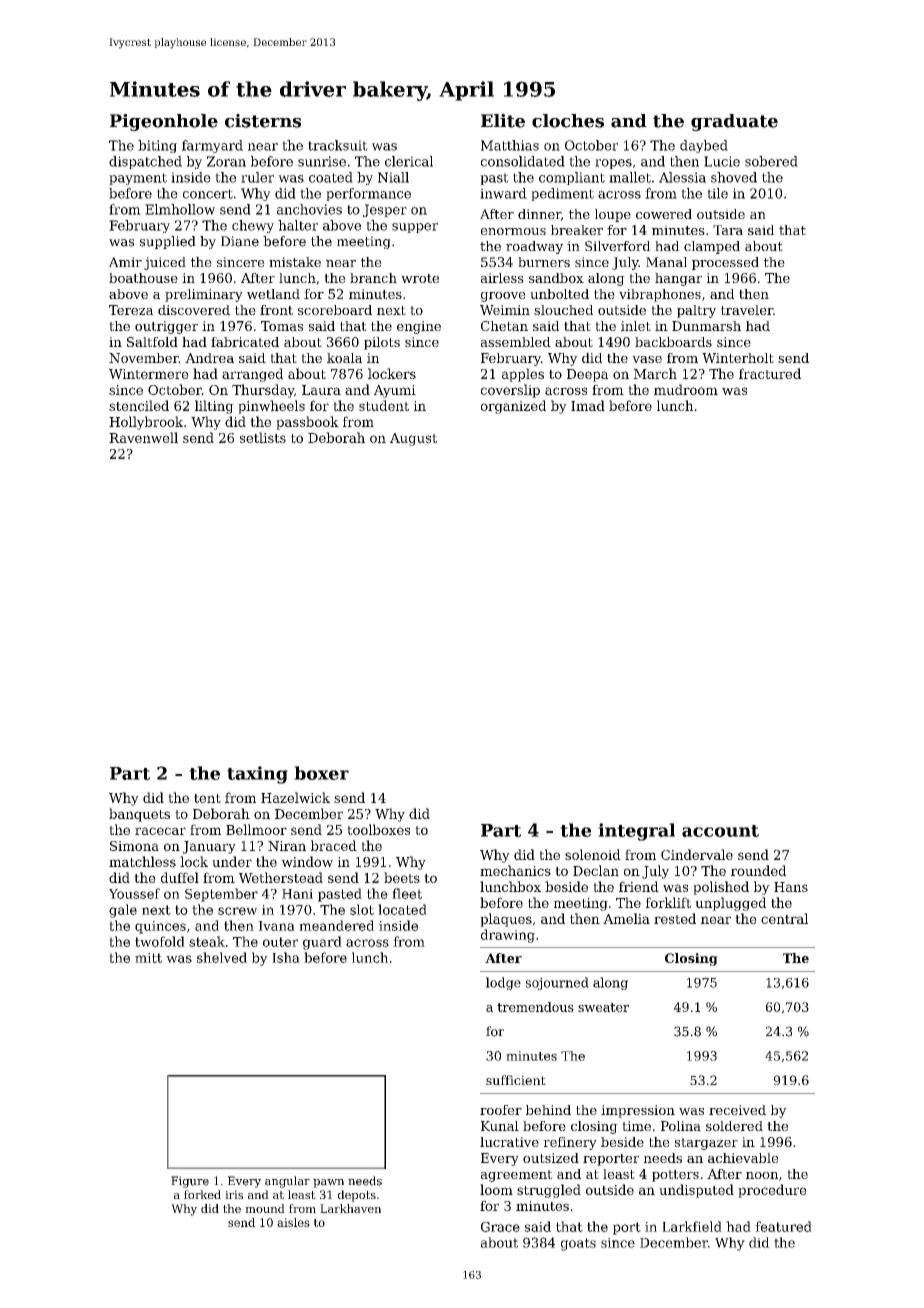  I want to click on cisterns, so click(263, 121).
